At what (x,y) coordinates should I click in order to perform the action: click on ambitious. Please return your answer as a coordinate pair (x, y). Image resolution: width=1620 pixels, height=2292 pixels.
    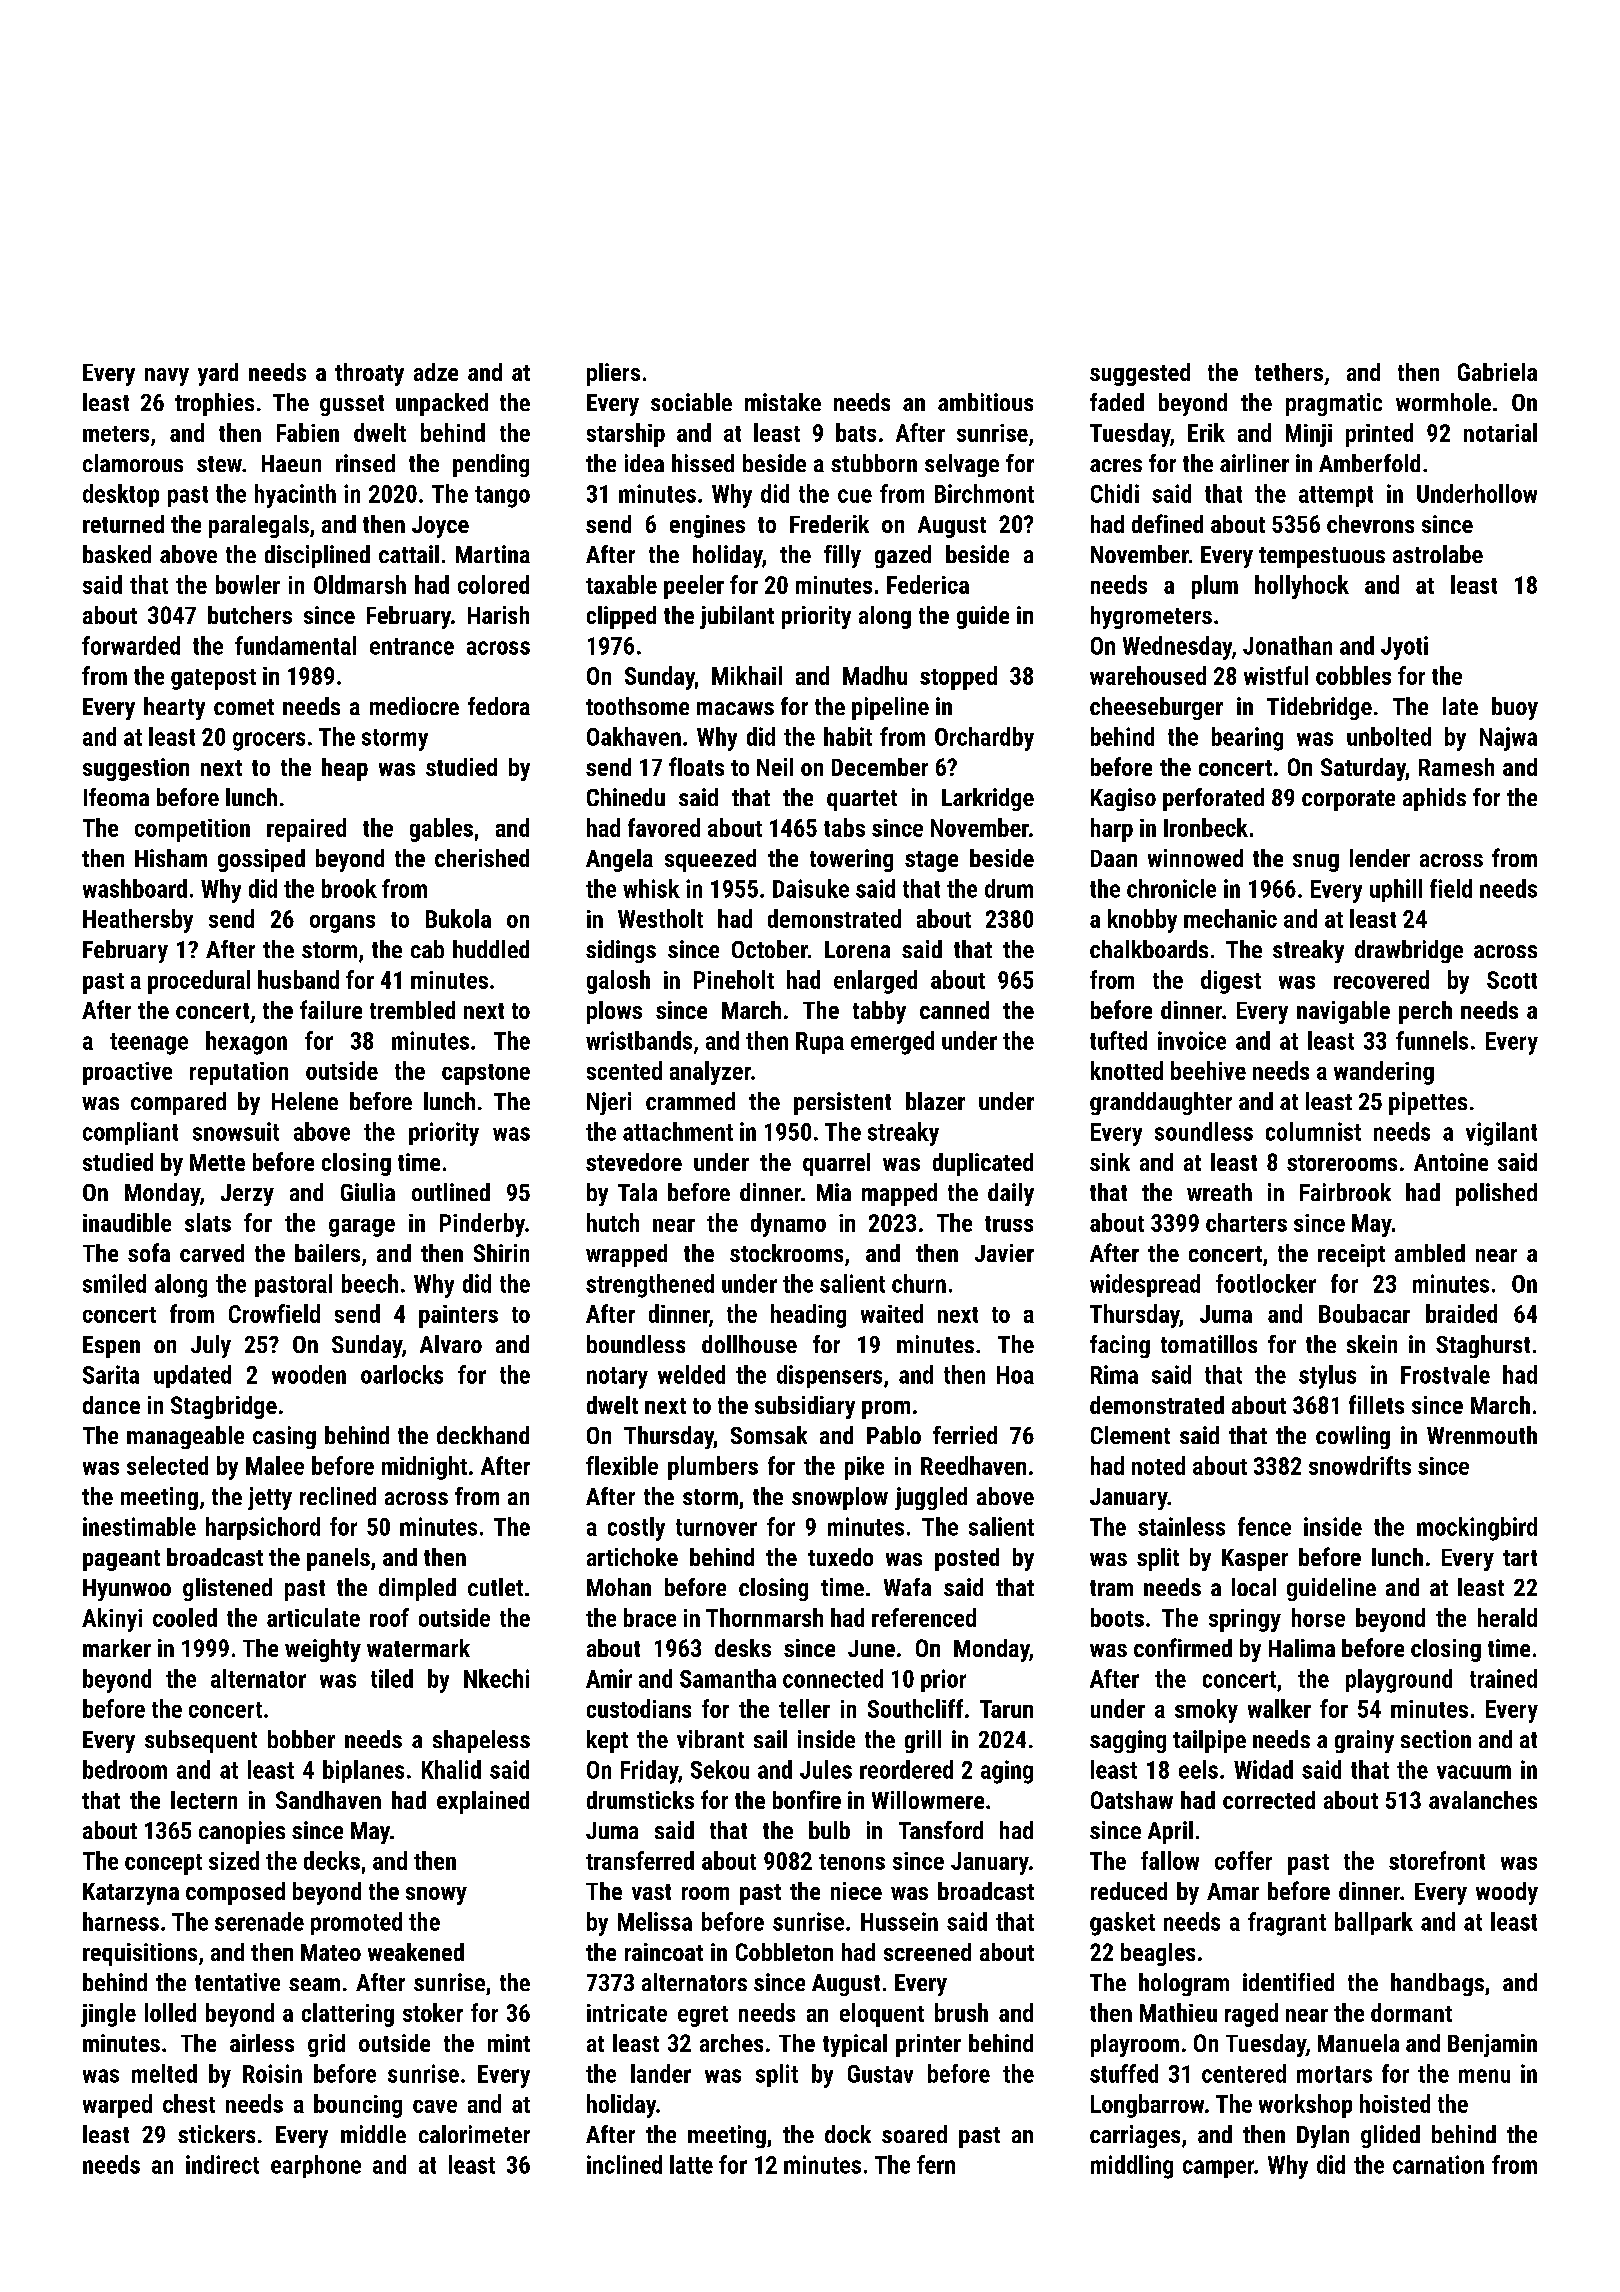
    Looking at the image, I should click on (985, 402).
